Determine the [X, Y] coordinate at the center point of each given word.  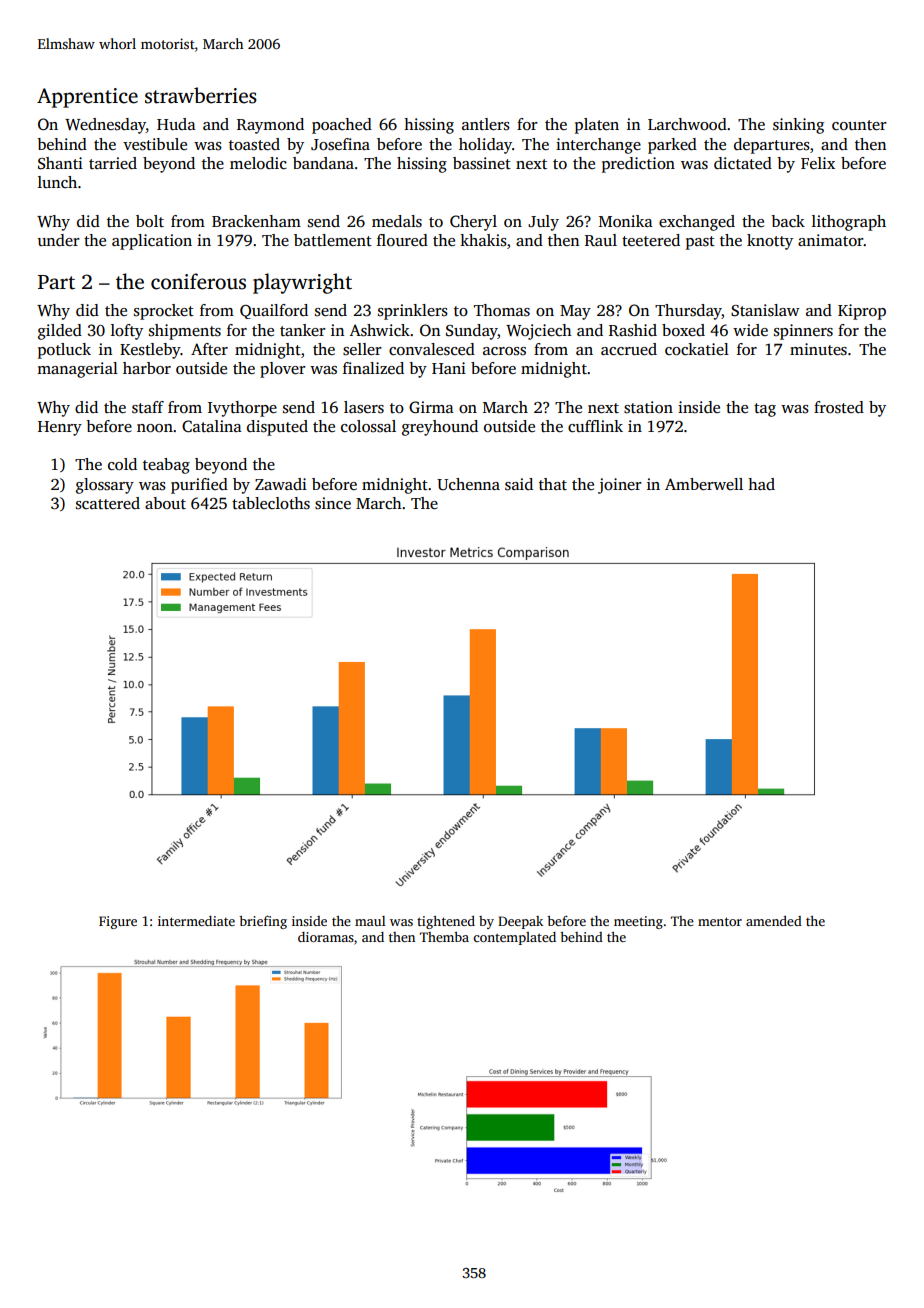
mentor [720, 921]
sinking [798, 126]
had [761, 484]
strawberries [201, 95]
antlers [486, 124]
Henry [60, 428]
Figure [118, 922]
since [333, 503]
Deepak [520, 922]
